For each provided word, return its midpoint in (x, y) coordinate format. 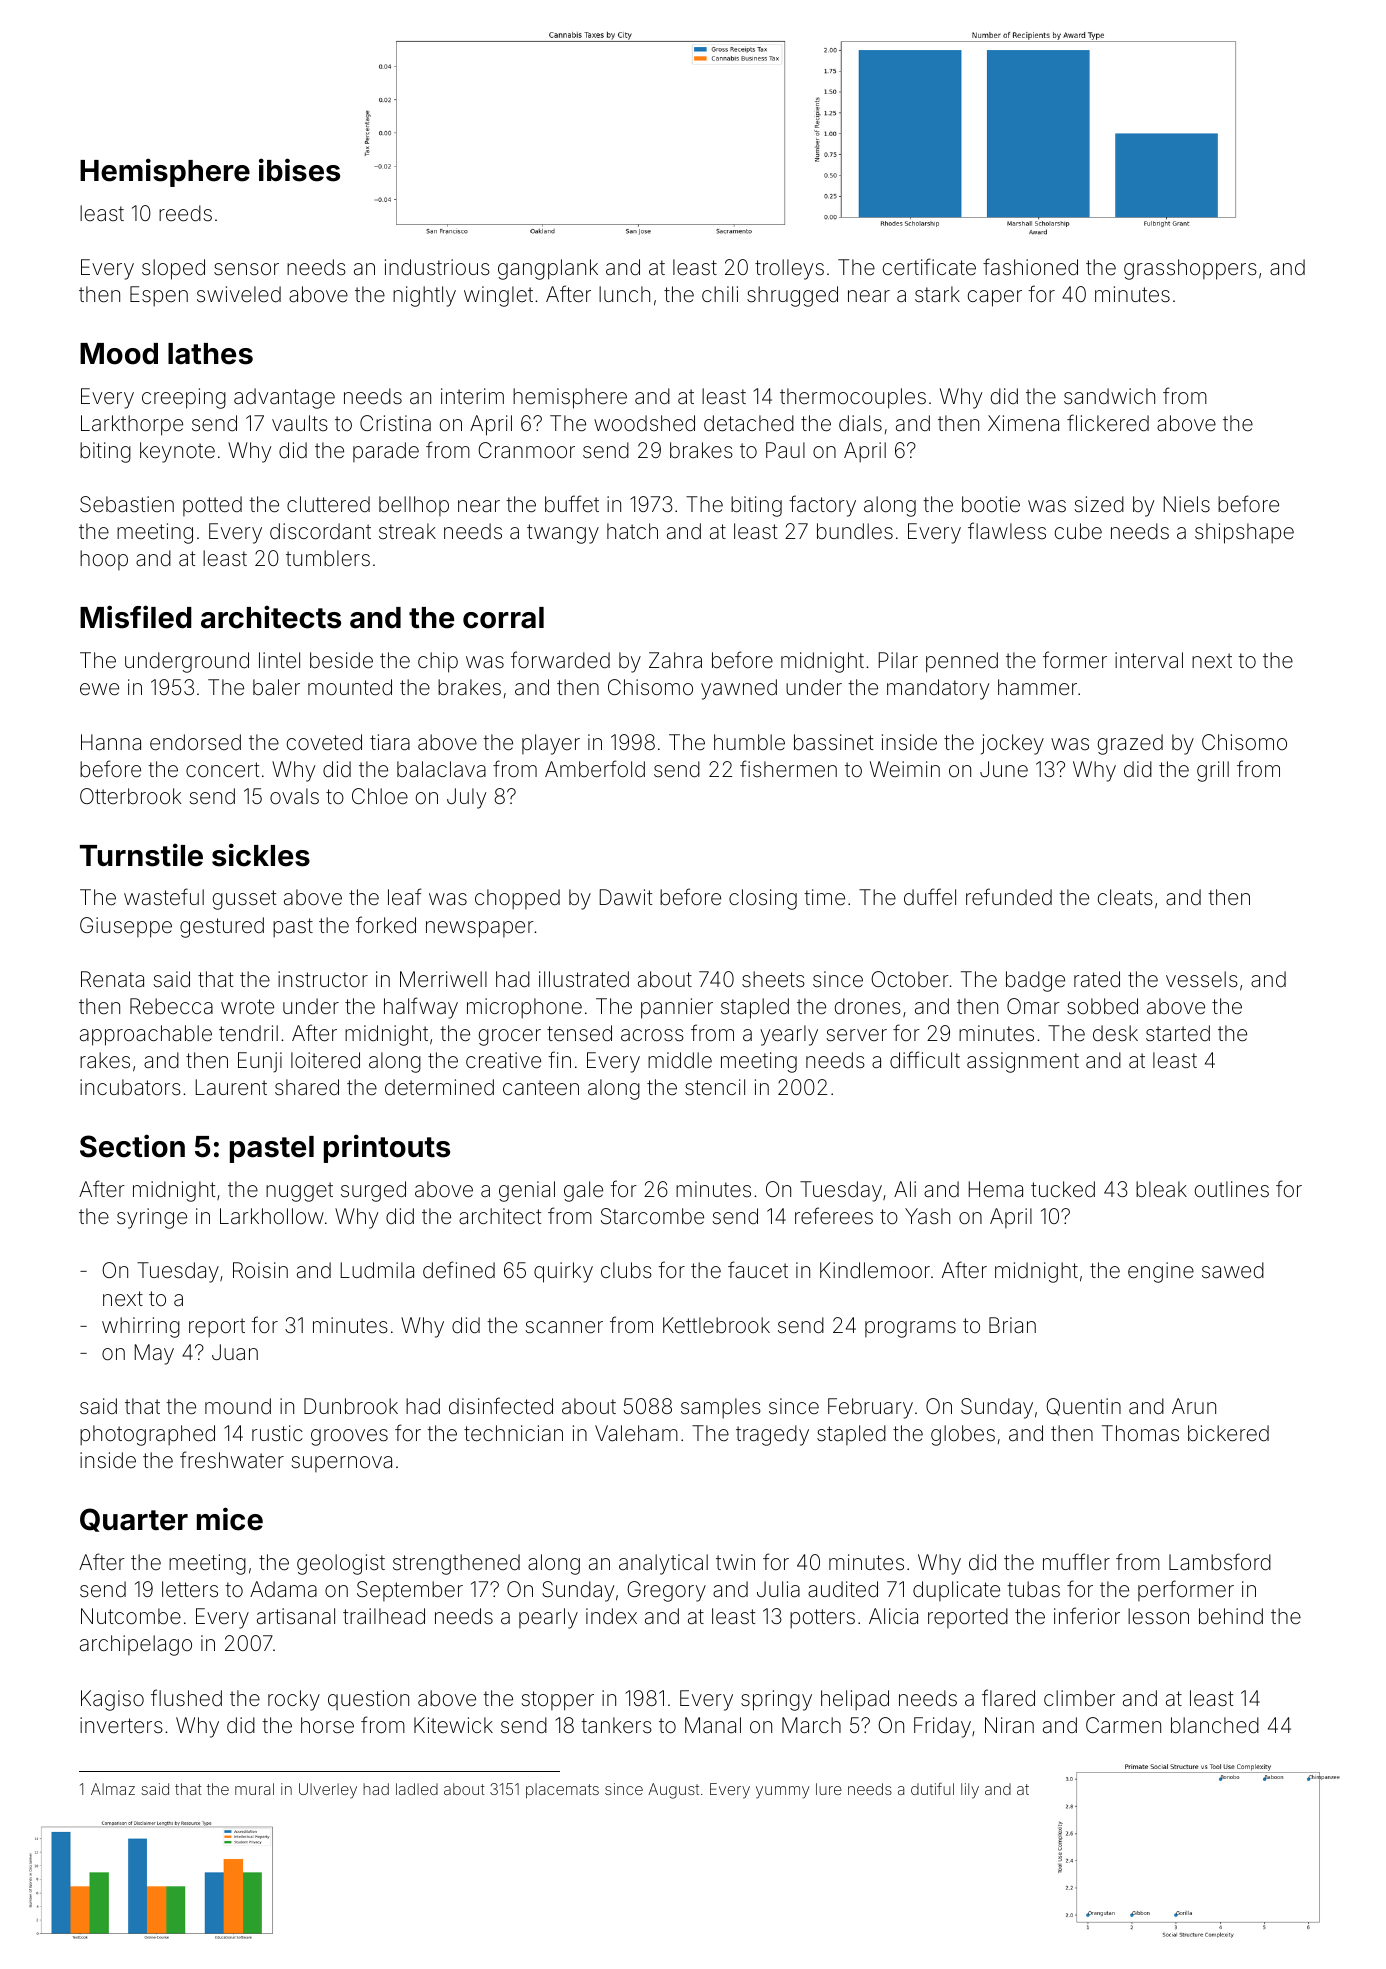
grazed (1130, 744)
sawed (1233, 1270)
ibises (299, 170)
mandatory (938, 689)
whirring (141, 1327)
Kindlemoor (875, 1270)
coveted (324, 742)
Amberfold (595, 769)
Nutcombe (131, 1616)
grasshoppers (1190, 269)
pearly (548, 1618)
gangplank (548, 269)
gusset (244, 900)
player (551, 744)
